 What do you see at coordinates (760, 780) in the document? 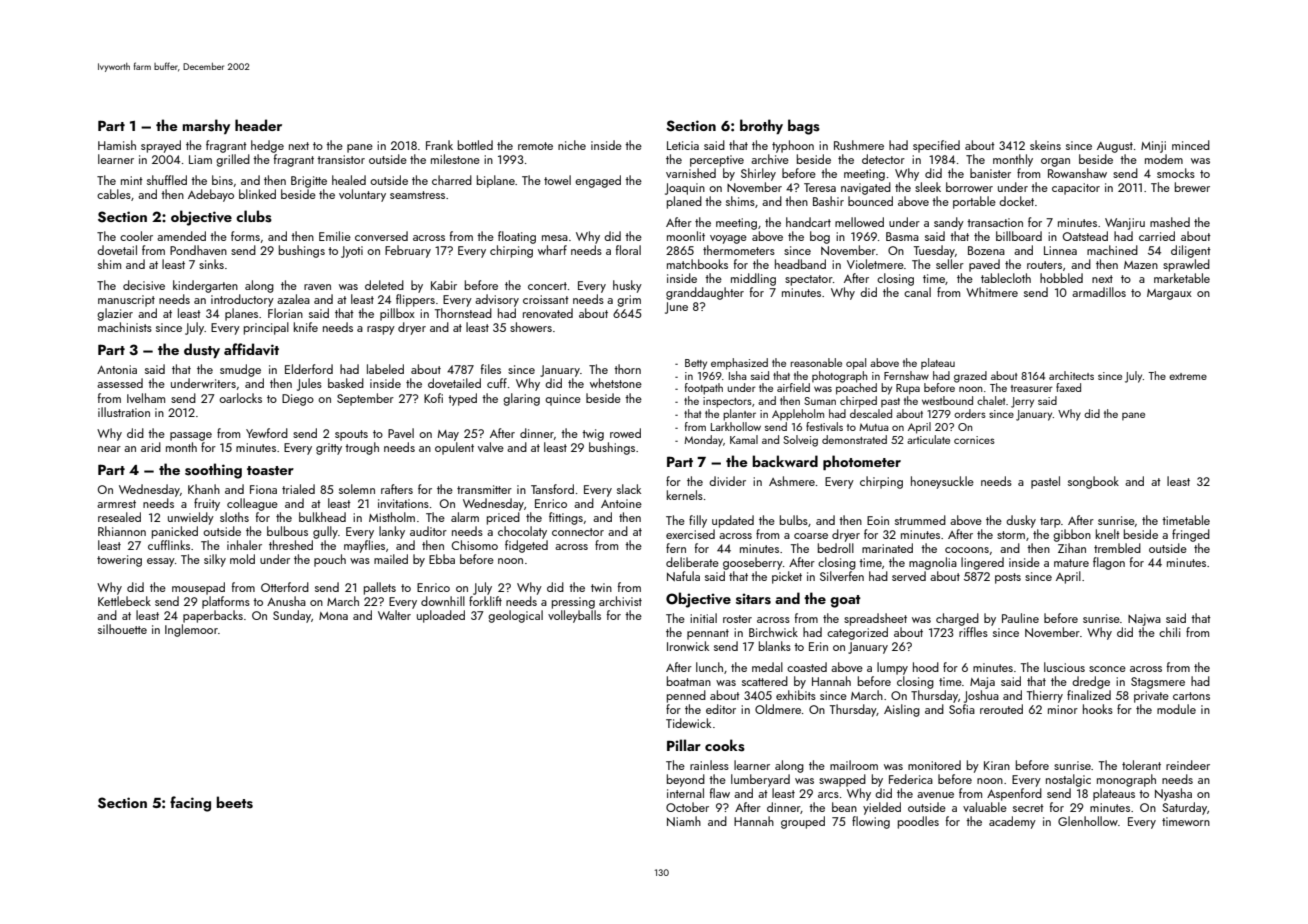
I see `lumberyard` at bounding box center [760, 780].
